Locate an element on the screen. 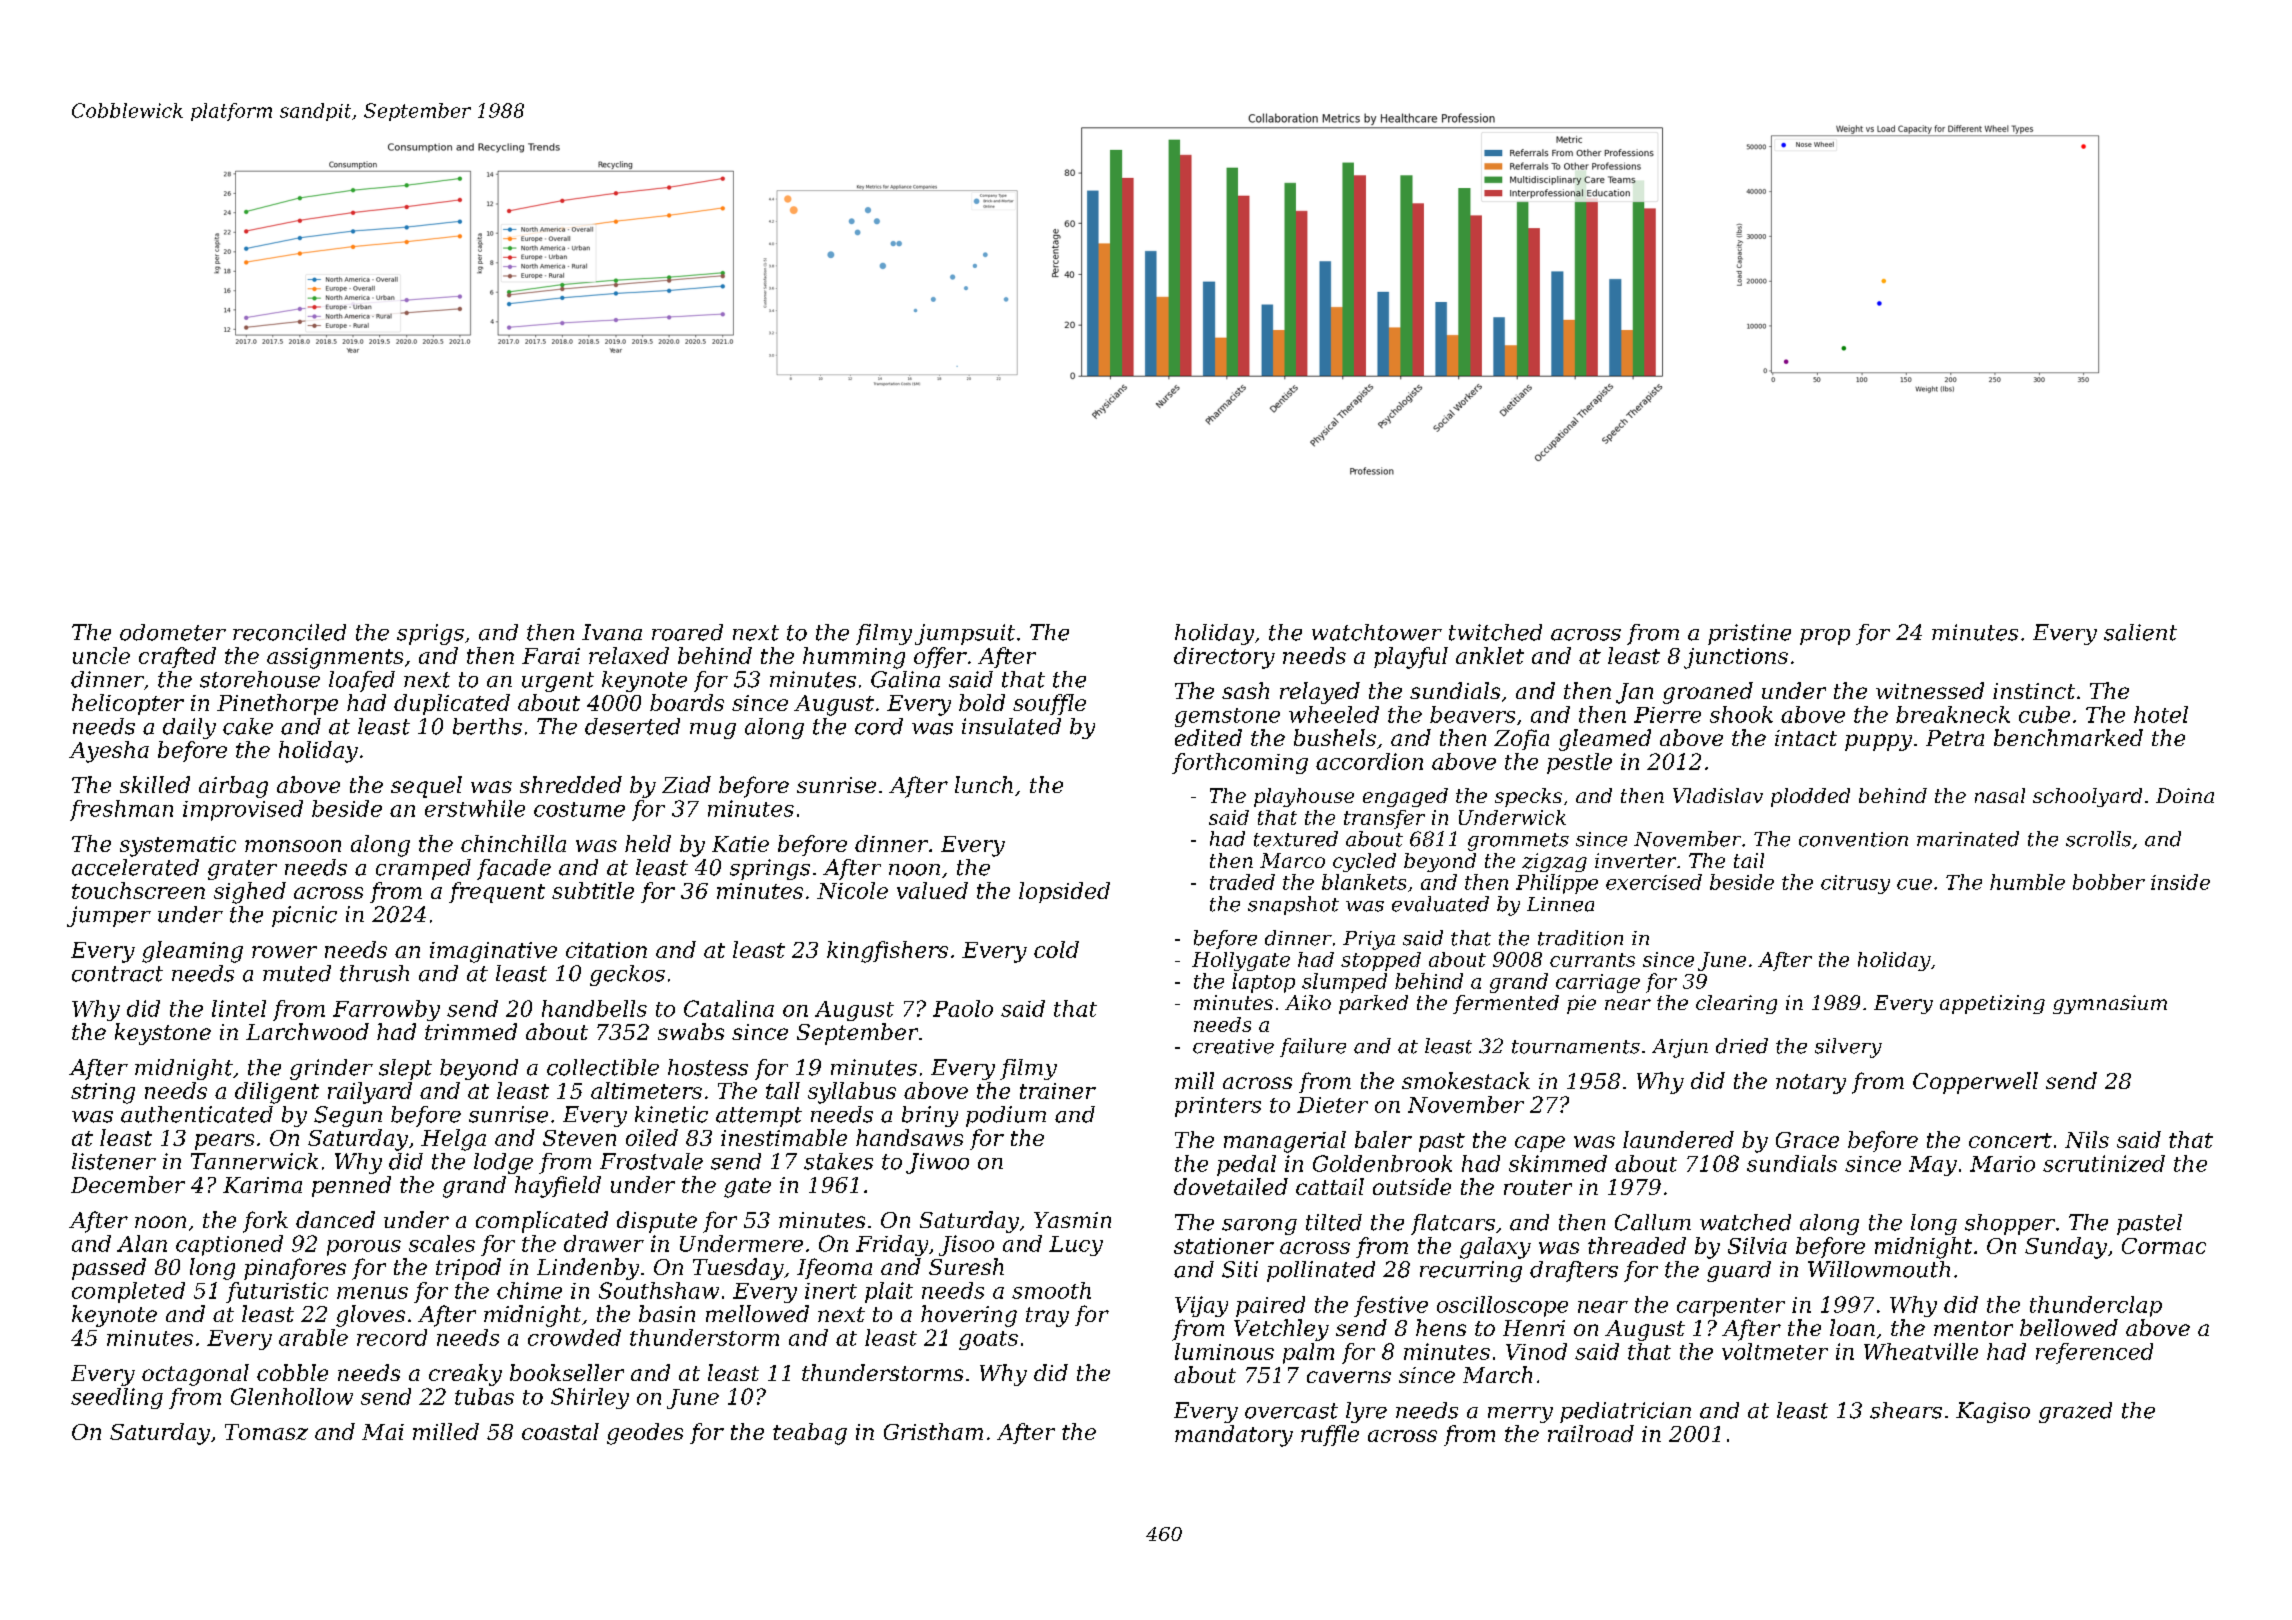 Image resolution: width=2292 pixels, height=1620 pixels. forthcoming is located at coordinates (1240, 763).
